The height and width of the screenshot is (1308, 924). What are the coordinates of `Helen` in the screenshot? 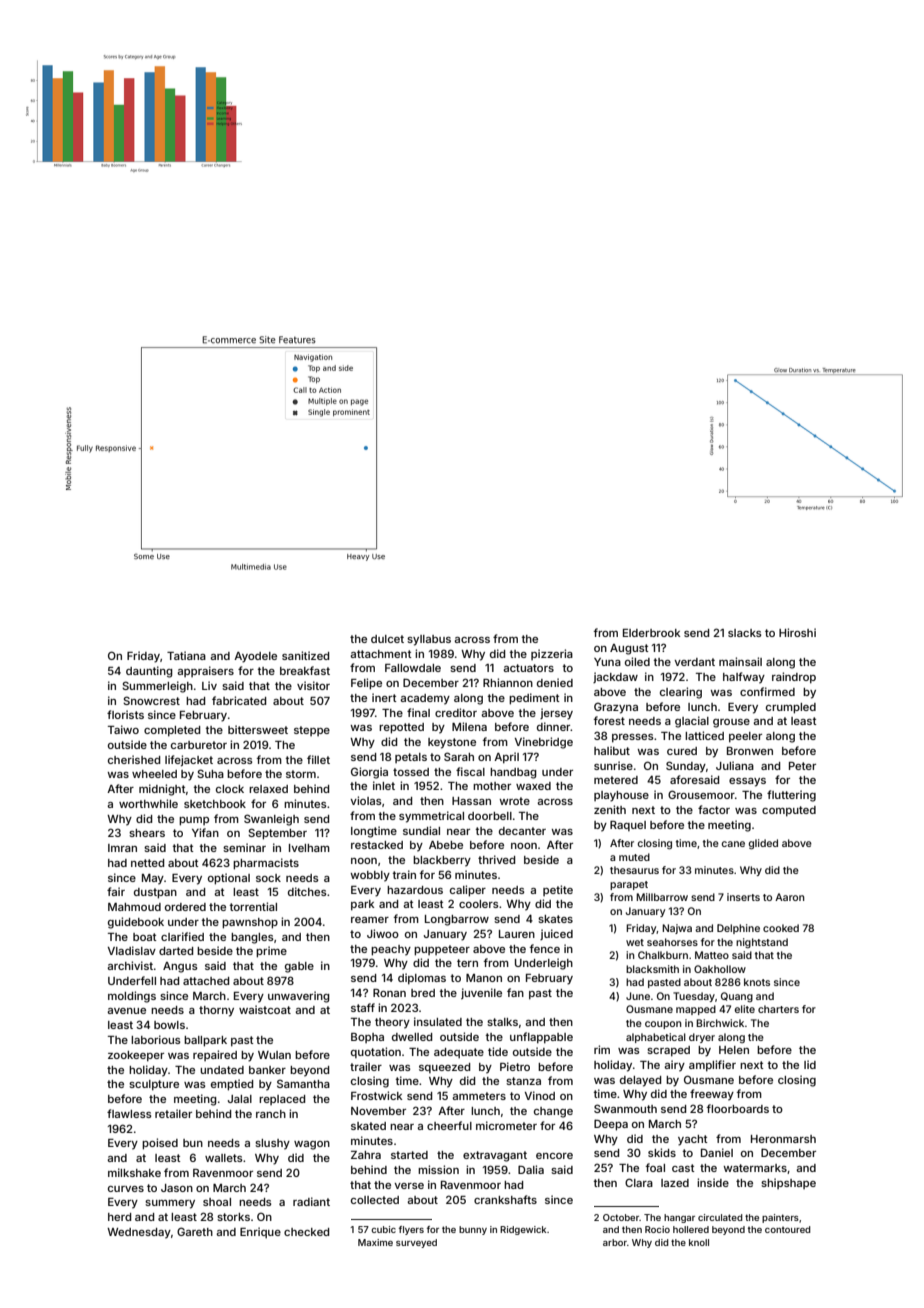 It's located at (734, 1050).
